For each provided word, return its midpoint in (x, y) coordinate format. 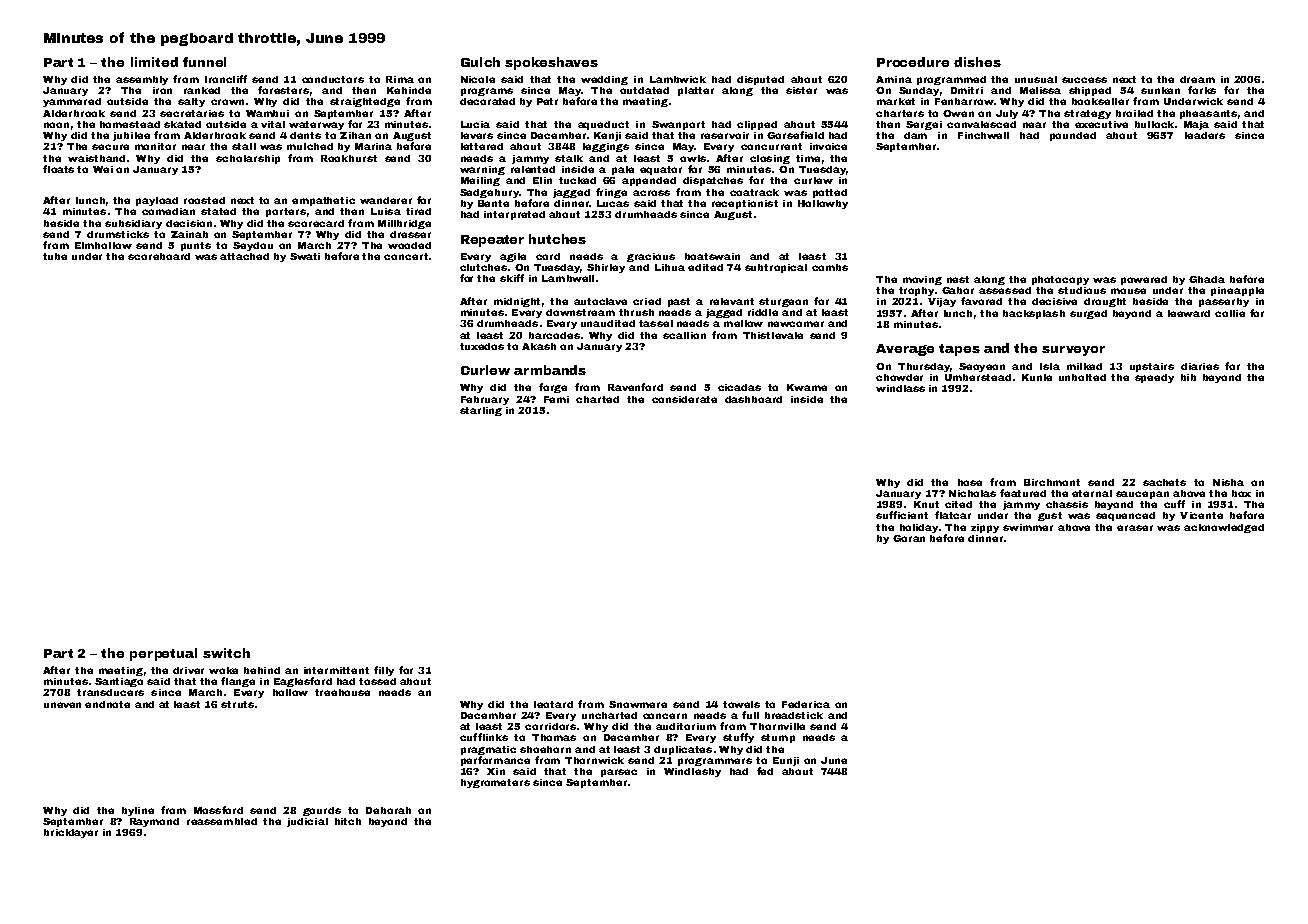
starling (481, 411)
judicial (307, 822)
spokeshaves (551, 63)
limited (154, 62)
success (1084, 80)
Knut (926, 504)
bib (1188, 377)
